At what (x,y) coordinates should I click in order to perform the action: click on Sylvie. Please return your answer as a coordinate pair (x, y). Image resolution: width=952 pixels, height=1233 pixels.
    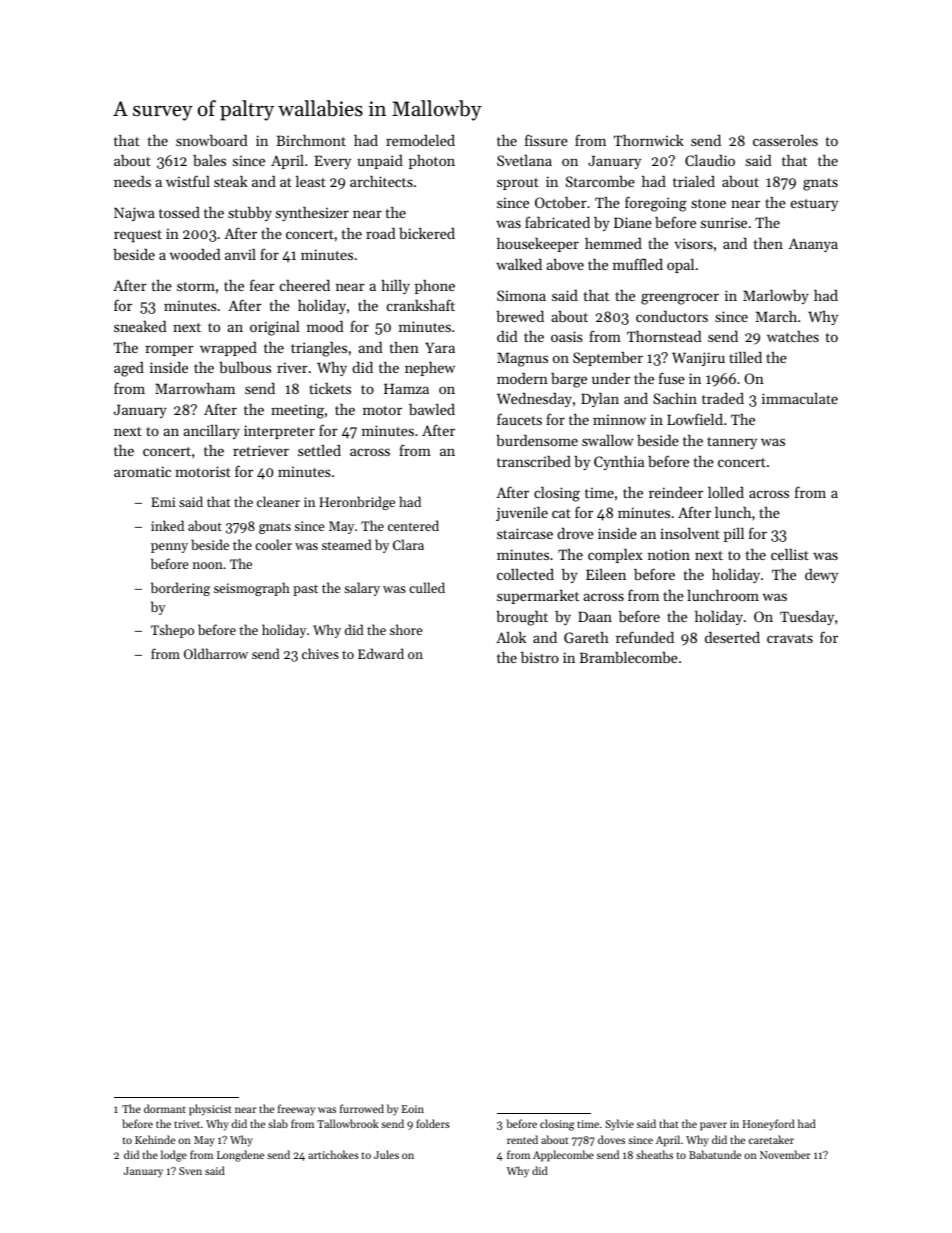
    Looking at the image, I should click on (619, 1125).
